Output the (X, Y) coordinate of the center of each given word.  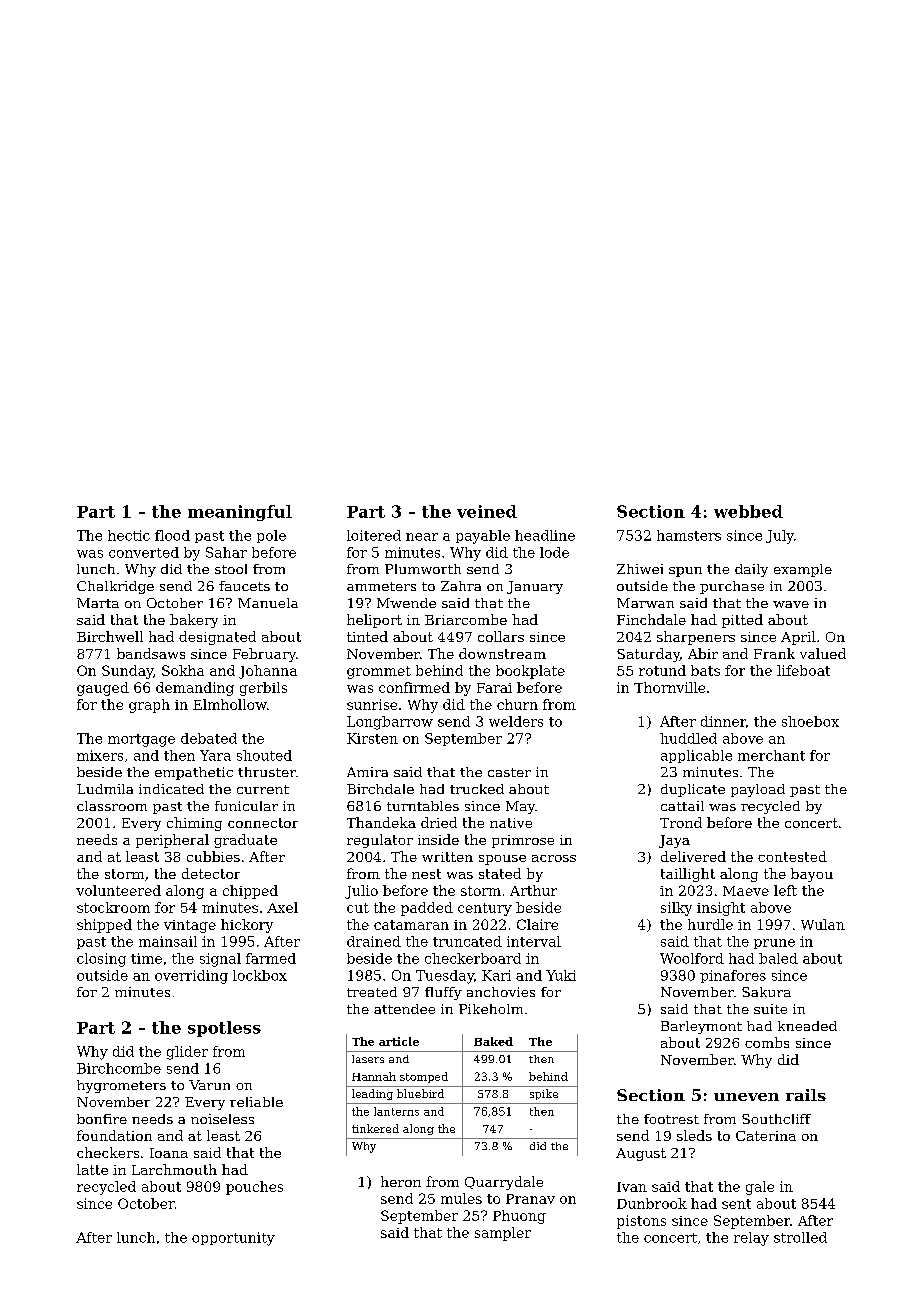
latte (92, 1169)
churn (517, 704)
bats (705, 670)
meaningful (240, 513)
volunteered (118, 890)
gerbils (263, 689)
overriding (191, 977)
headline (545, 535)
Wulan (823, 924)
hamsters (689, 535)
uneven (746, 1097)
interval (534, 941)
